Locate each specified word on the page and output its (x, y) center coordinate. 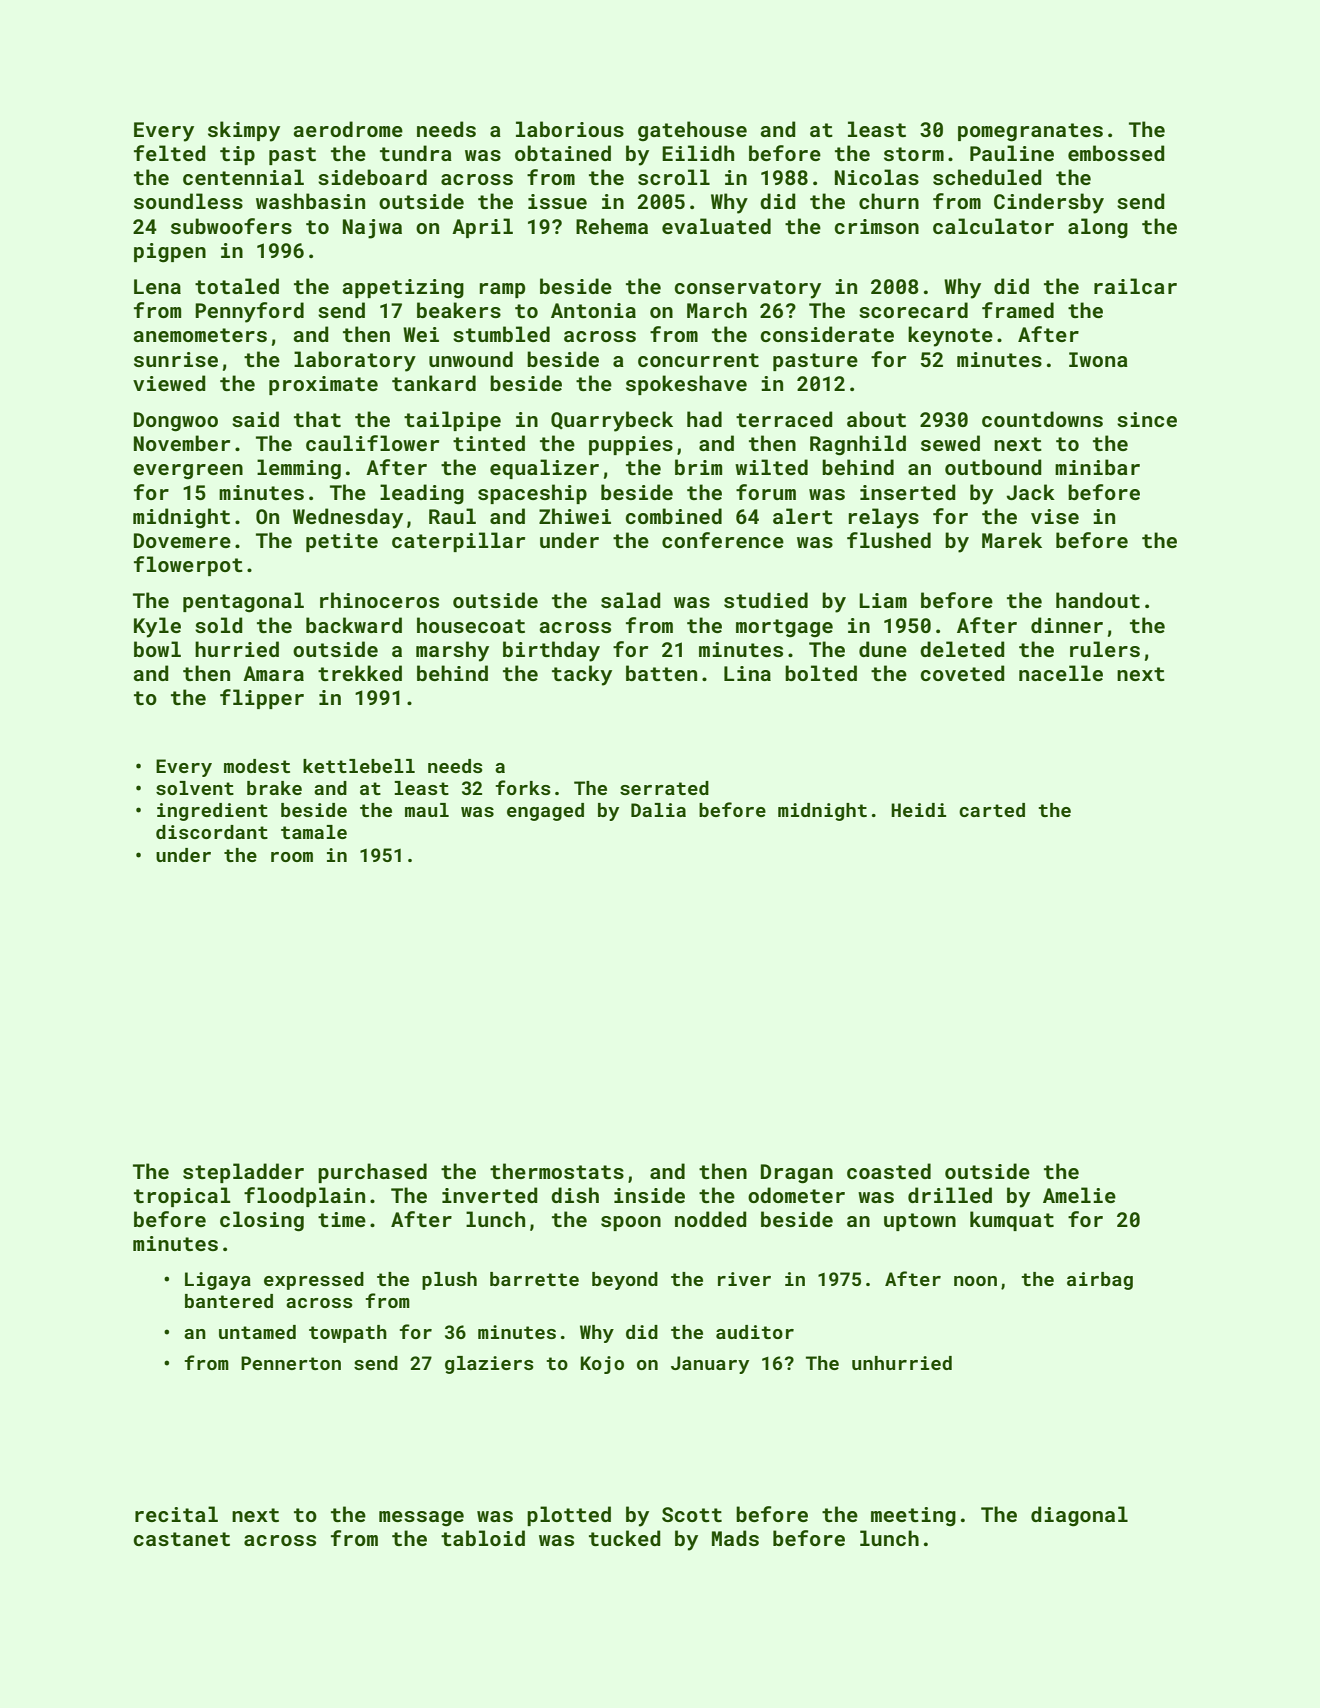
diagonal (1079, 1516)
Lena (157, 286)
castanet (181, 1539)
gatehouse (692, 131)
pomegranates (1030, 132)
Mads (735, 1538)
